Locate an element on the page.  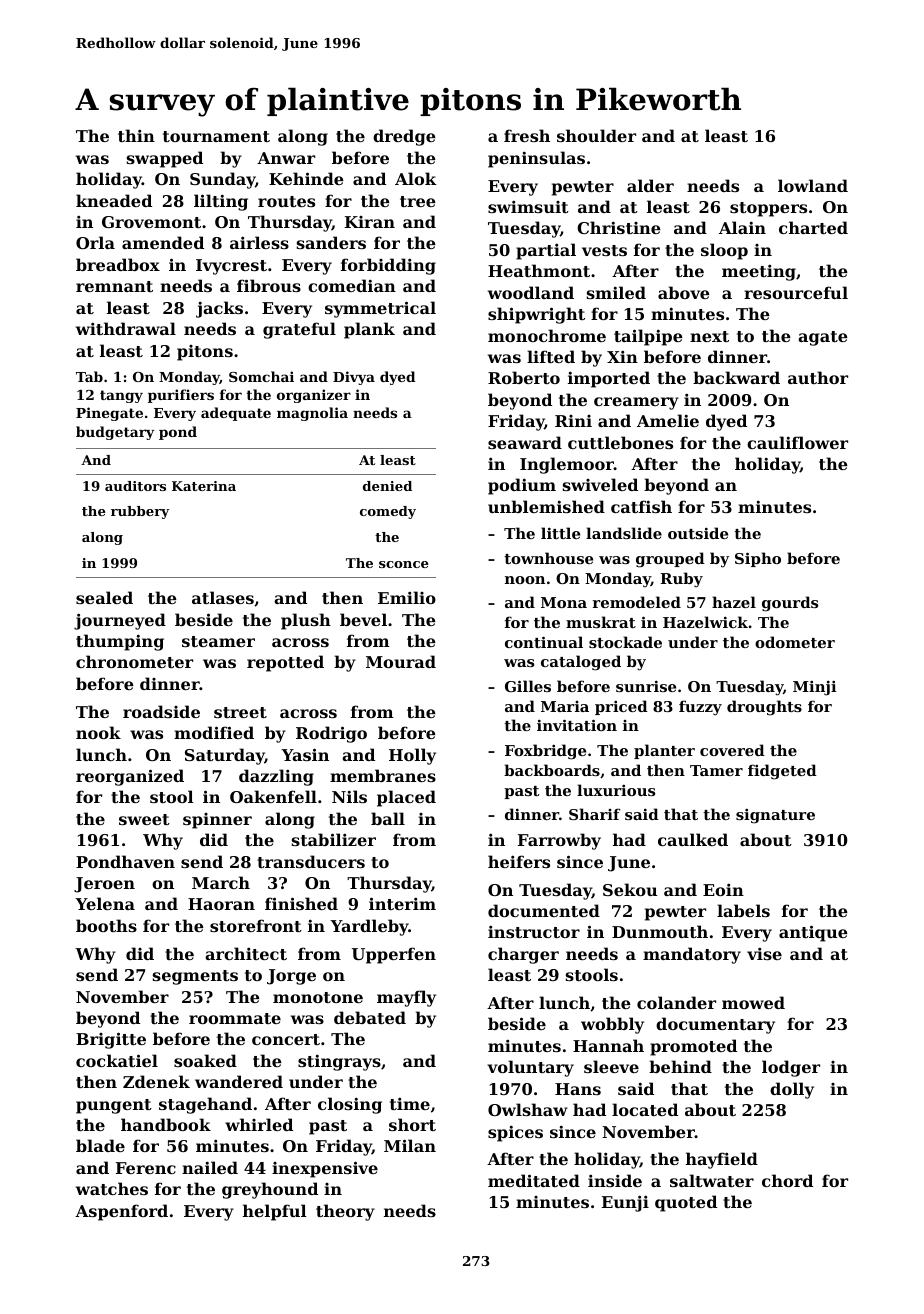
stockade is located at coordinates (625, 642).
